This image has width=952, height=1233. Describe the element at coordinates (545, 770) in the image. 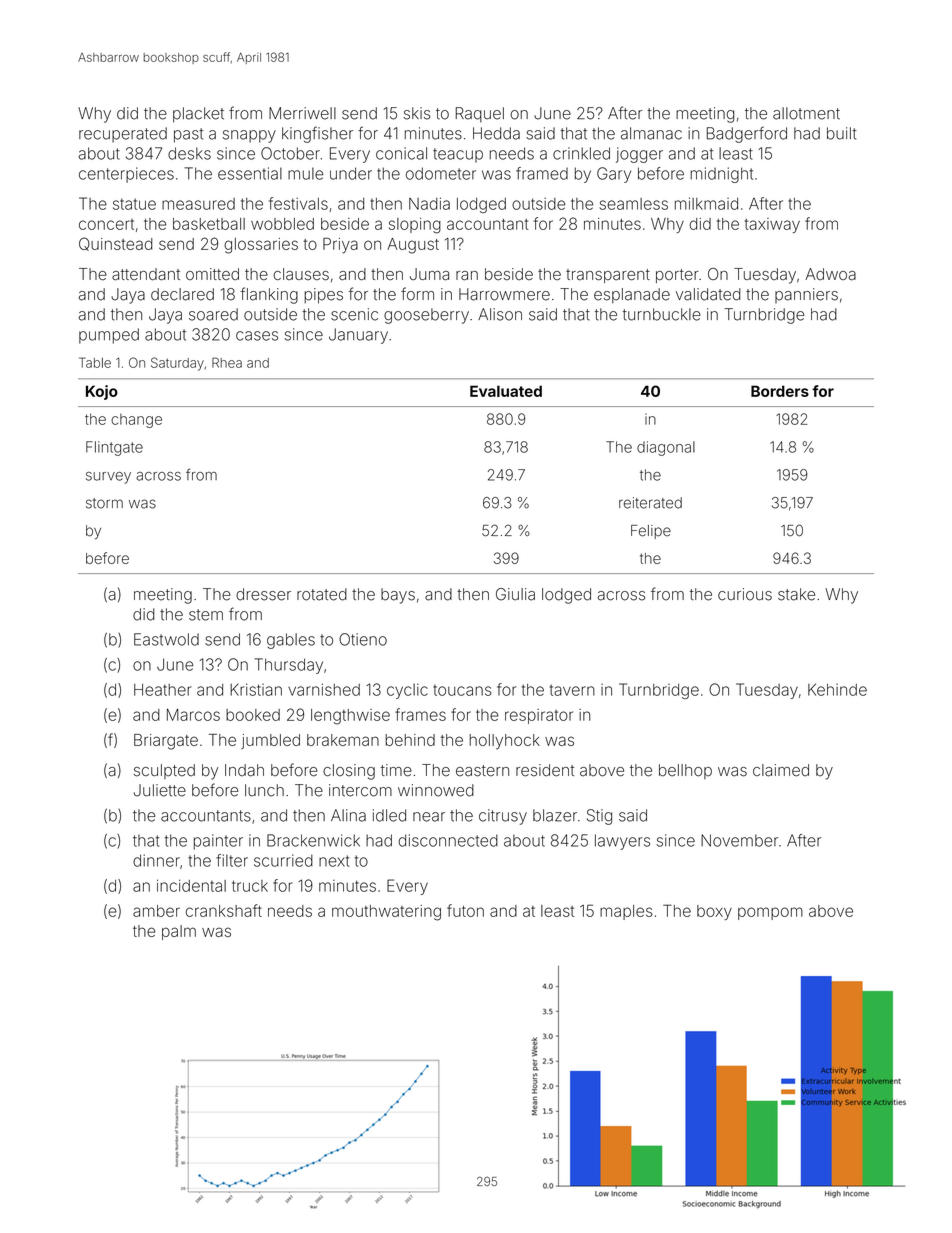

I see `resident` at that location.
